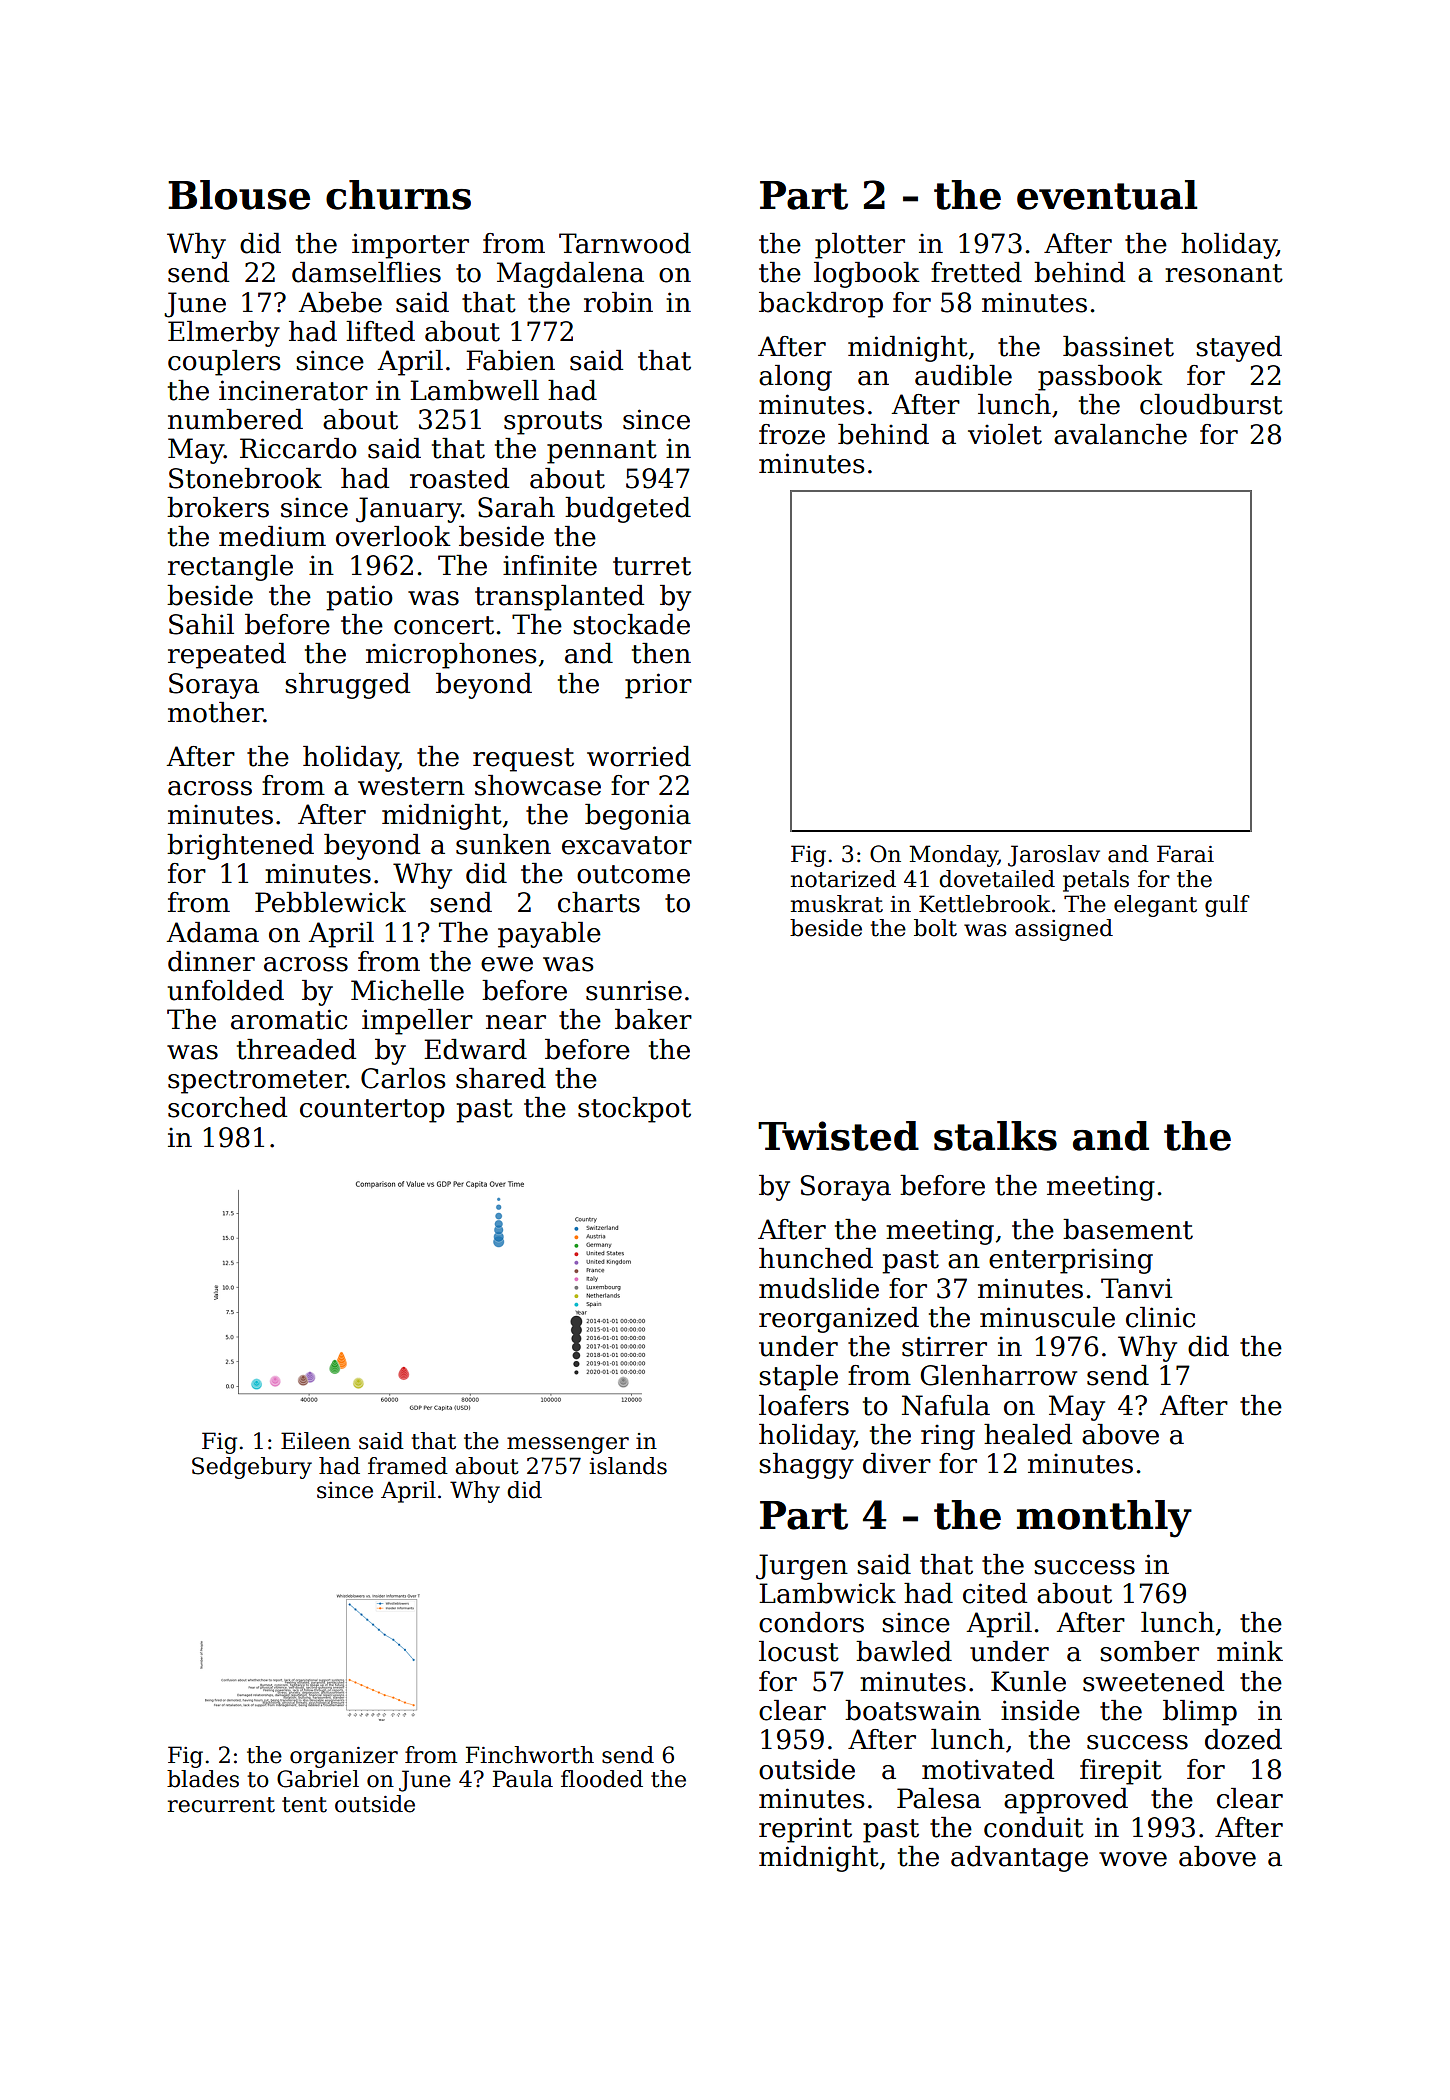 The image size is (1450, 2100). What do you see at coordinates (1227, 906) in the page?
I see `gulf` at bounding box center [1227, 906].
